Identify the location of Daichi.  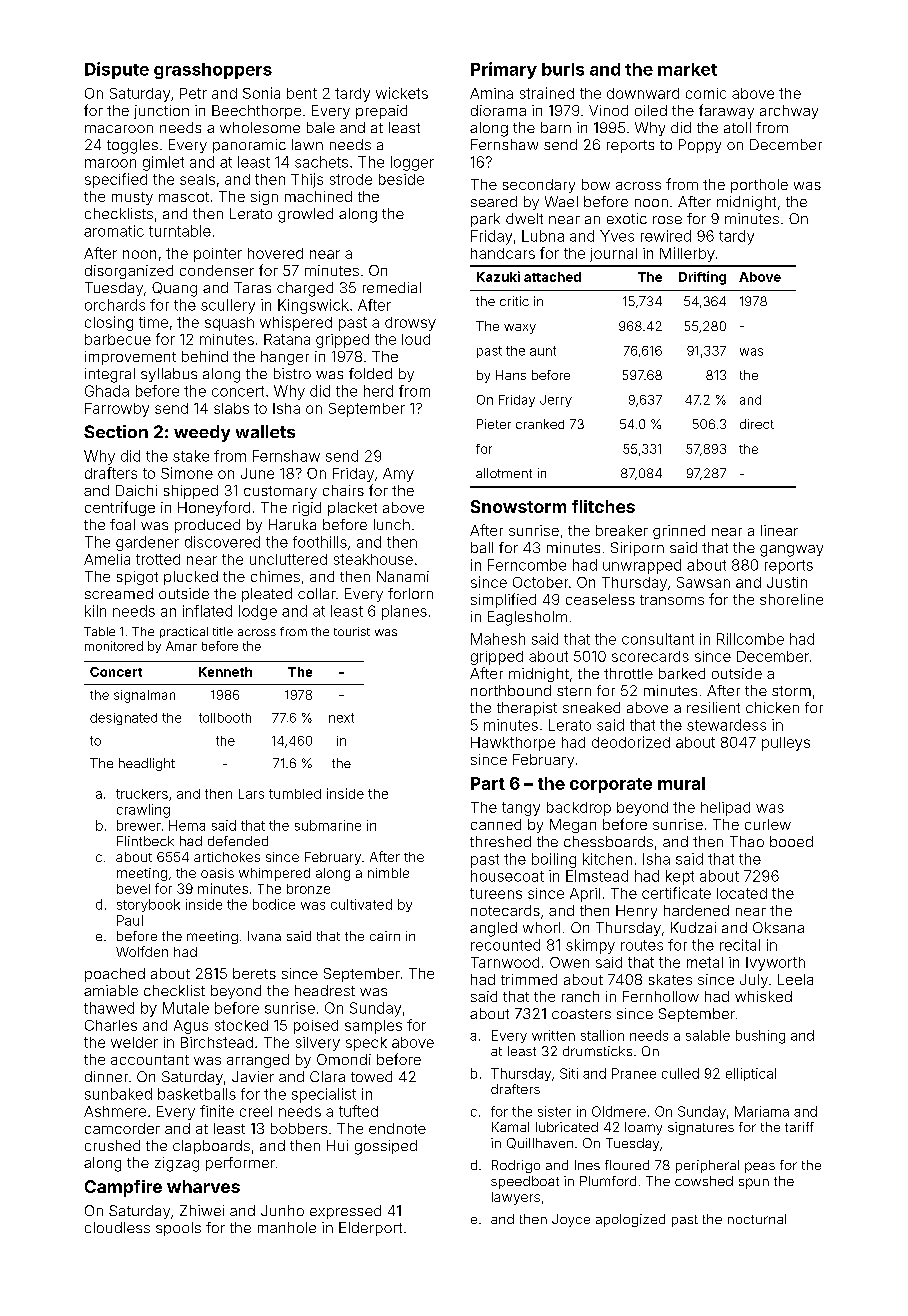
(136, 490).
